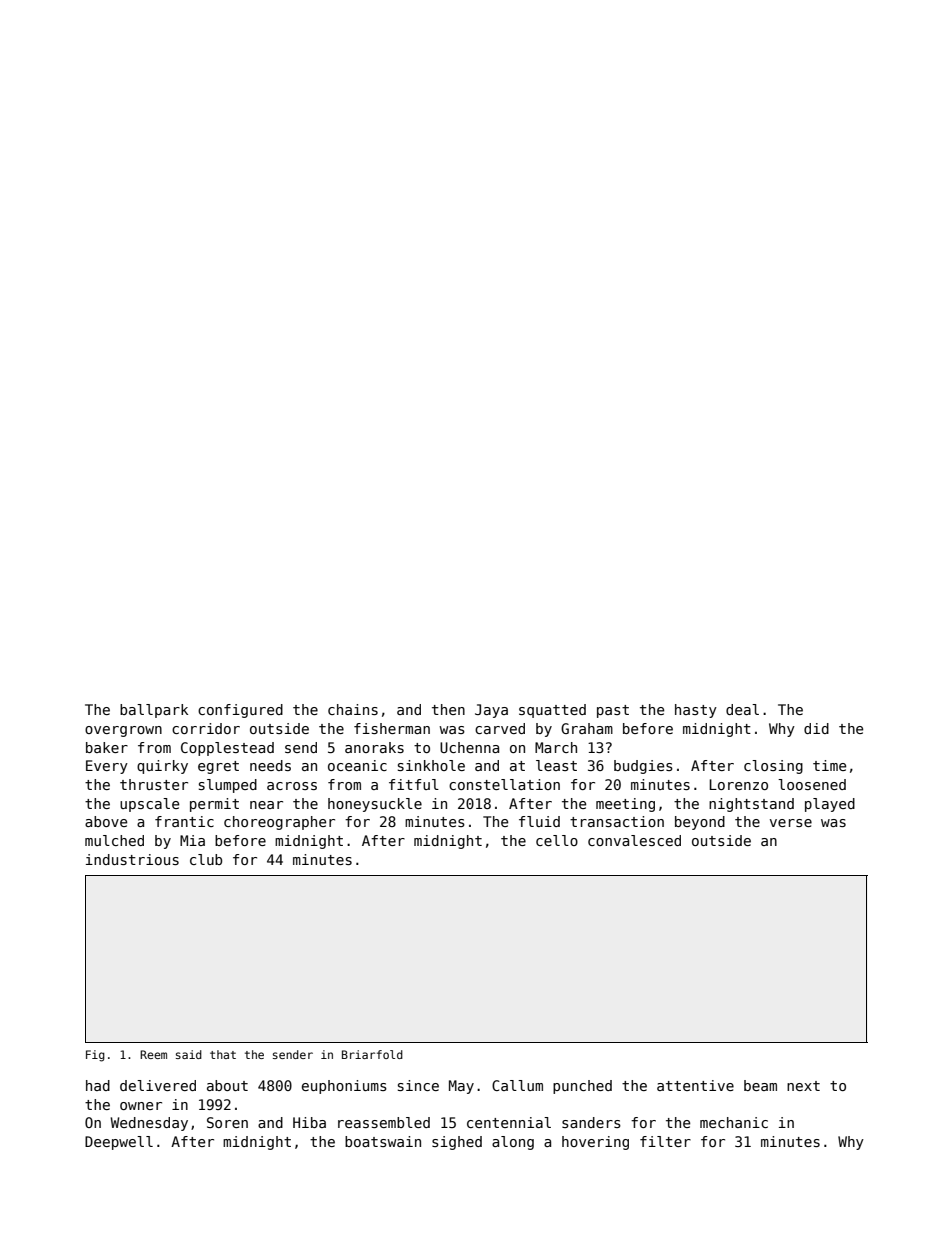 The image size is (952, 1233). Describe the element at coordinates (119, 1143) in the page. I see `Deepwell` at that location.
